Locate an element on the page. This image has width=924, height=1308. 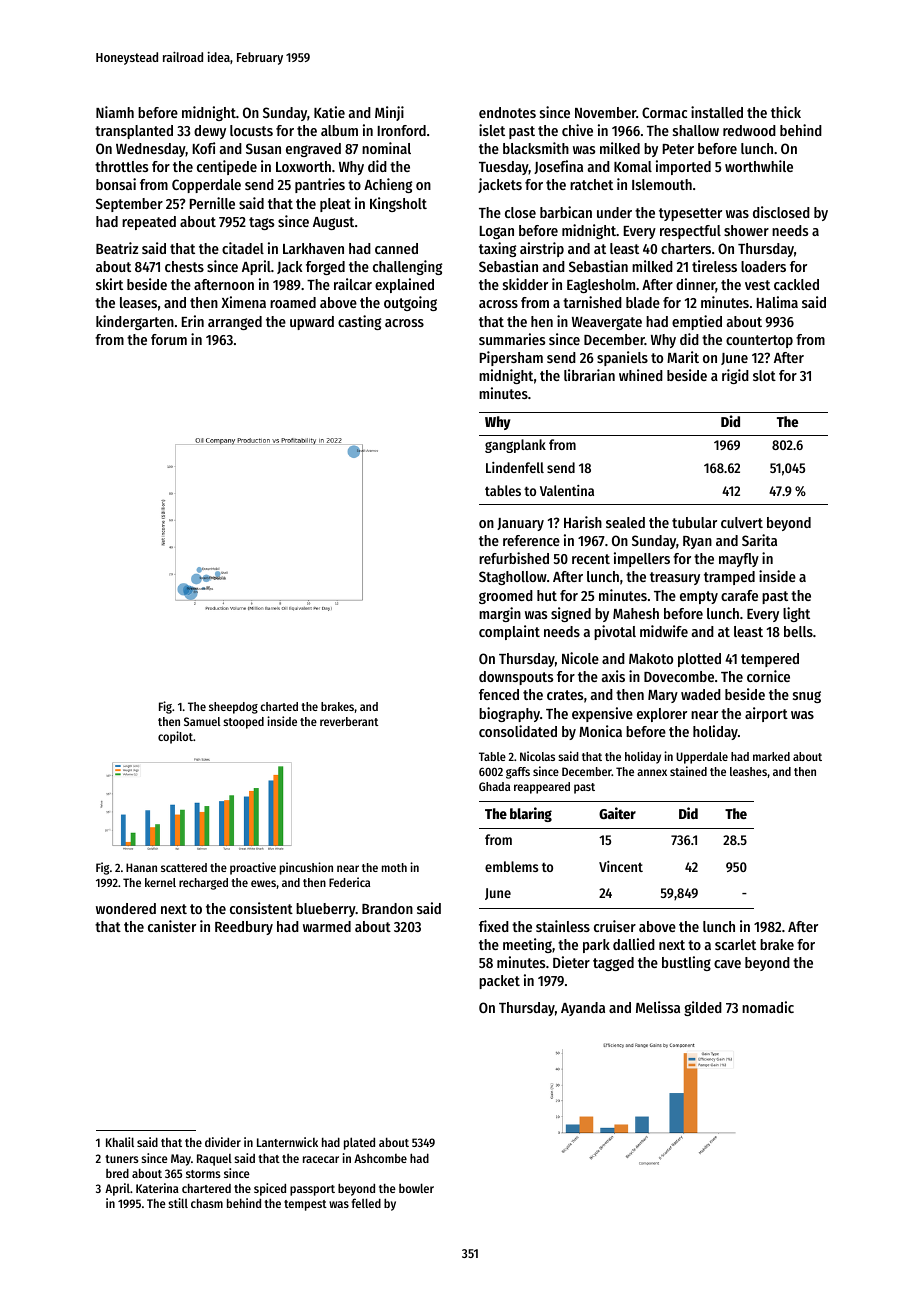
scattered is located at coordinates (184, 867).
